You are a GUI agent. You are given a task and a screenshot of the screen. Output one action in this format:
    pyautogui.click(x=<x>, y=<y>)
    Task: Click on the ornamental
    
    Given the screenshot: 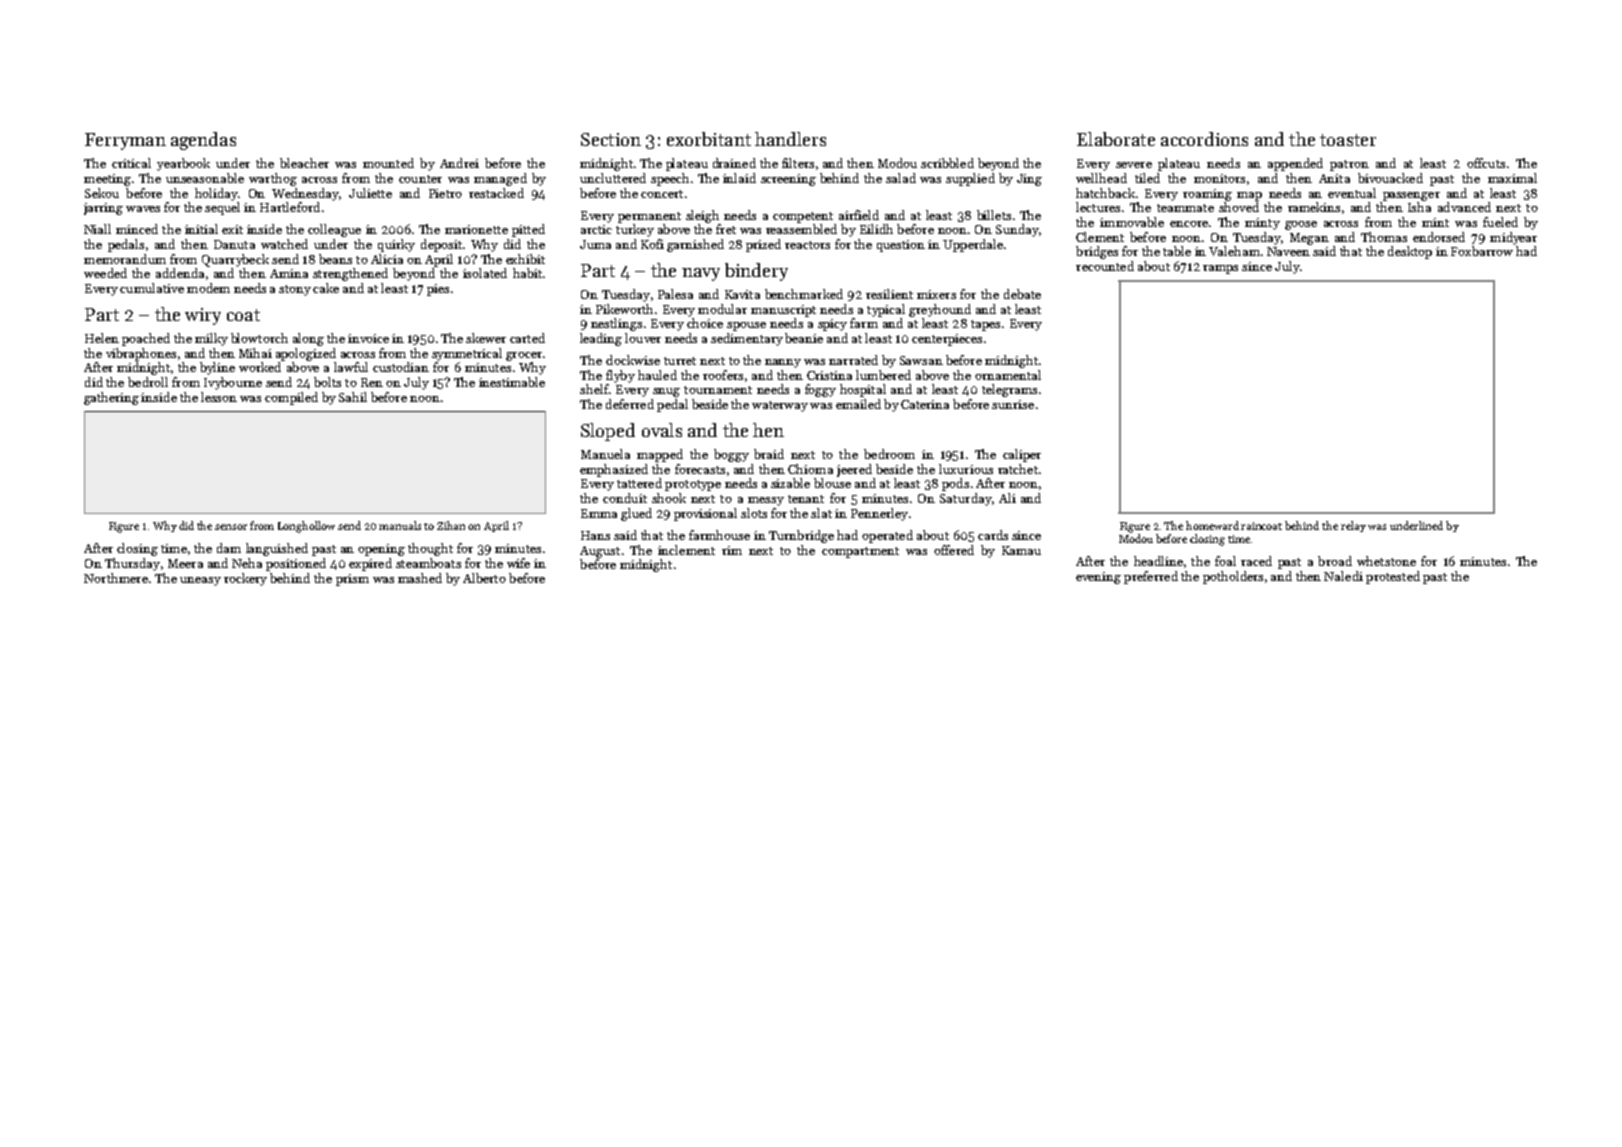 What is the action you would take?
    pyautogui.click(x=1008, y=375)
